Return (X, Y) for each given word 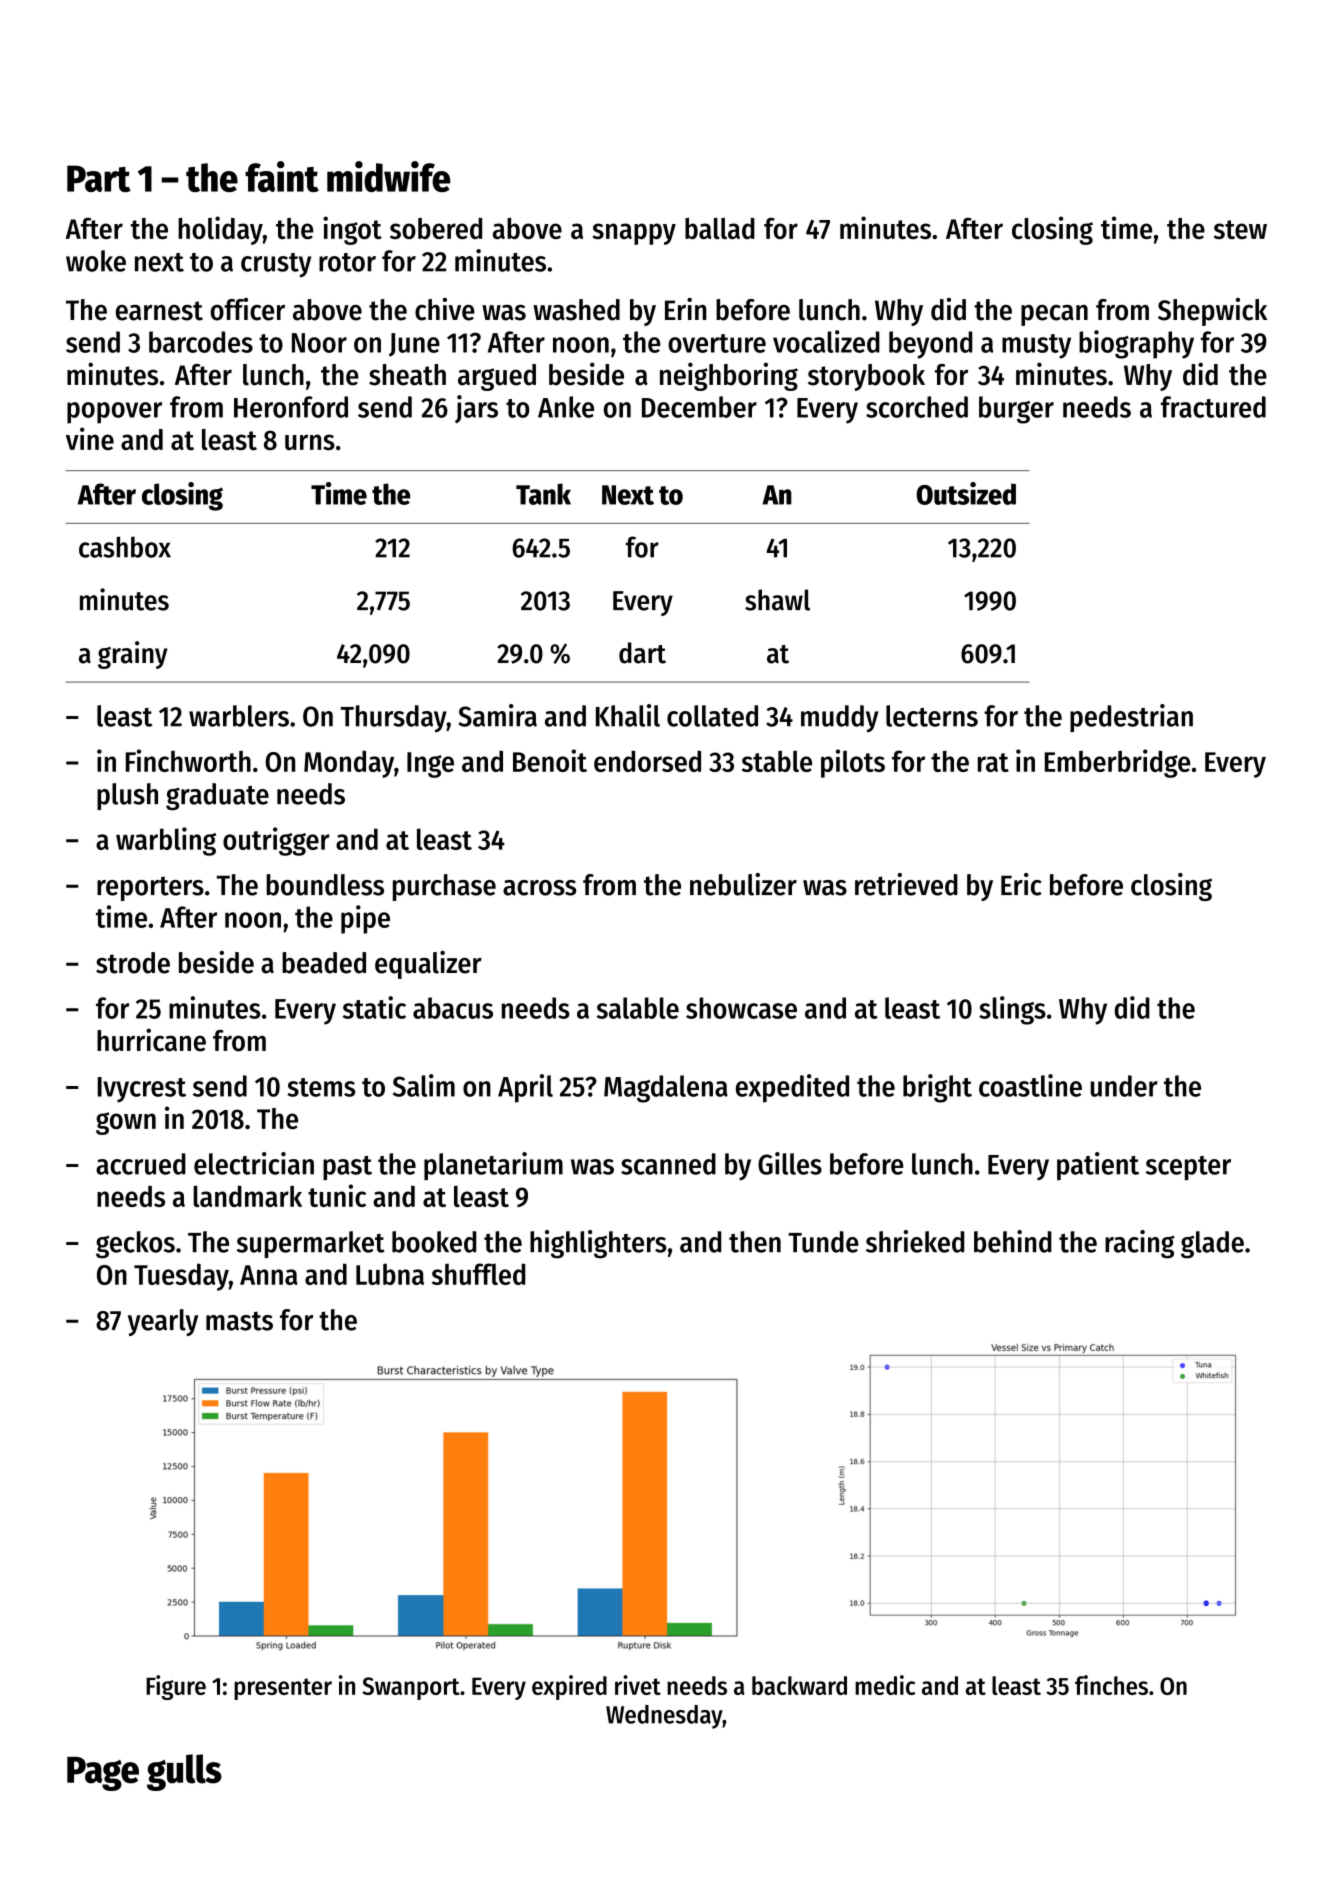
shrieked (915, 1241)
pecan (1054, 315)
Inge (430, 765)
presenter (283, 1689)
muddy (840, 719)
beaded (324, 963)
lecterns (932, 716)
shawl (777, 600)
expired (569, 1687)
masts (239, 1321)
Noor (319, 343)
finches (1111, 1685)
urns (310, 442)
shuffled (478, 1274)
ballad (720, 228)
